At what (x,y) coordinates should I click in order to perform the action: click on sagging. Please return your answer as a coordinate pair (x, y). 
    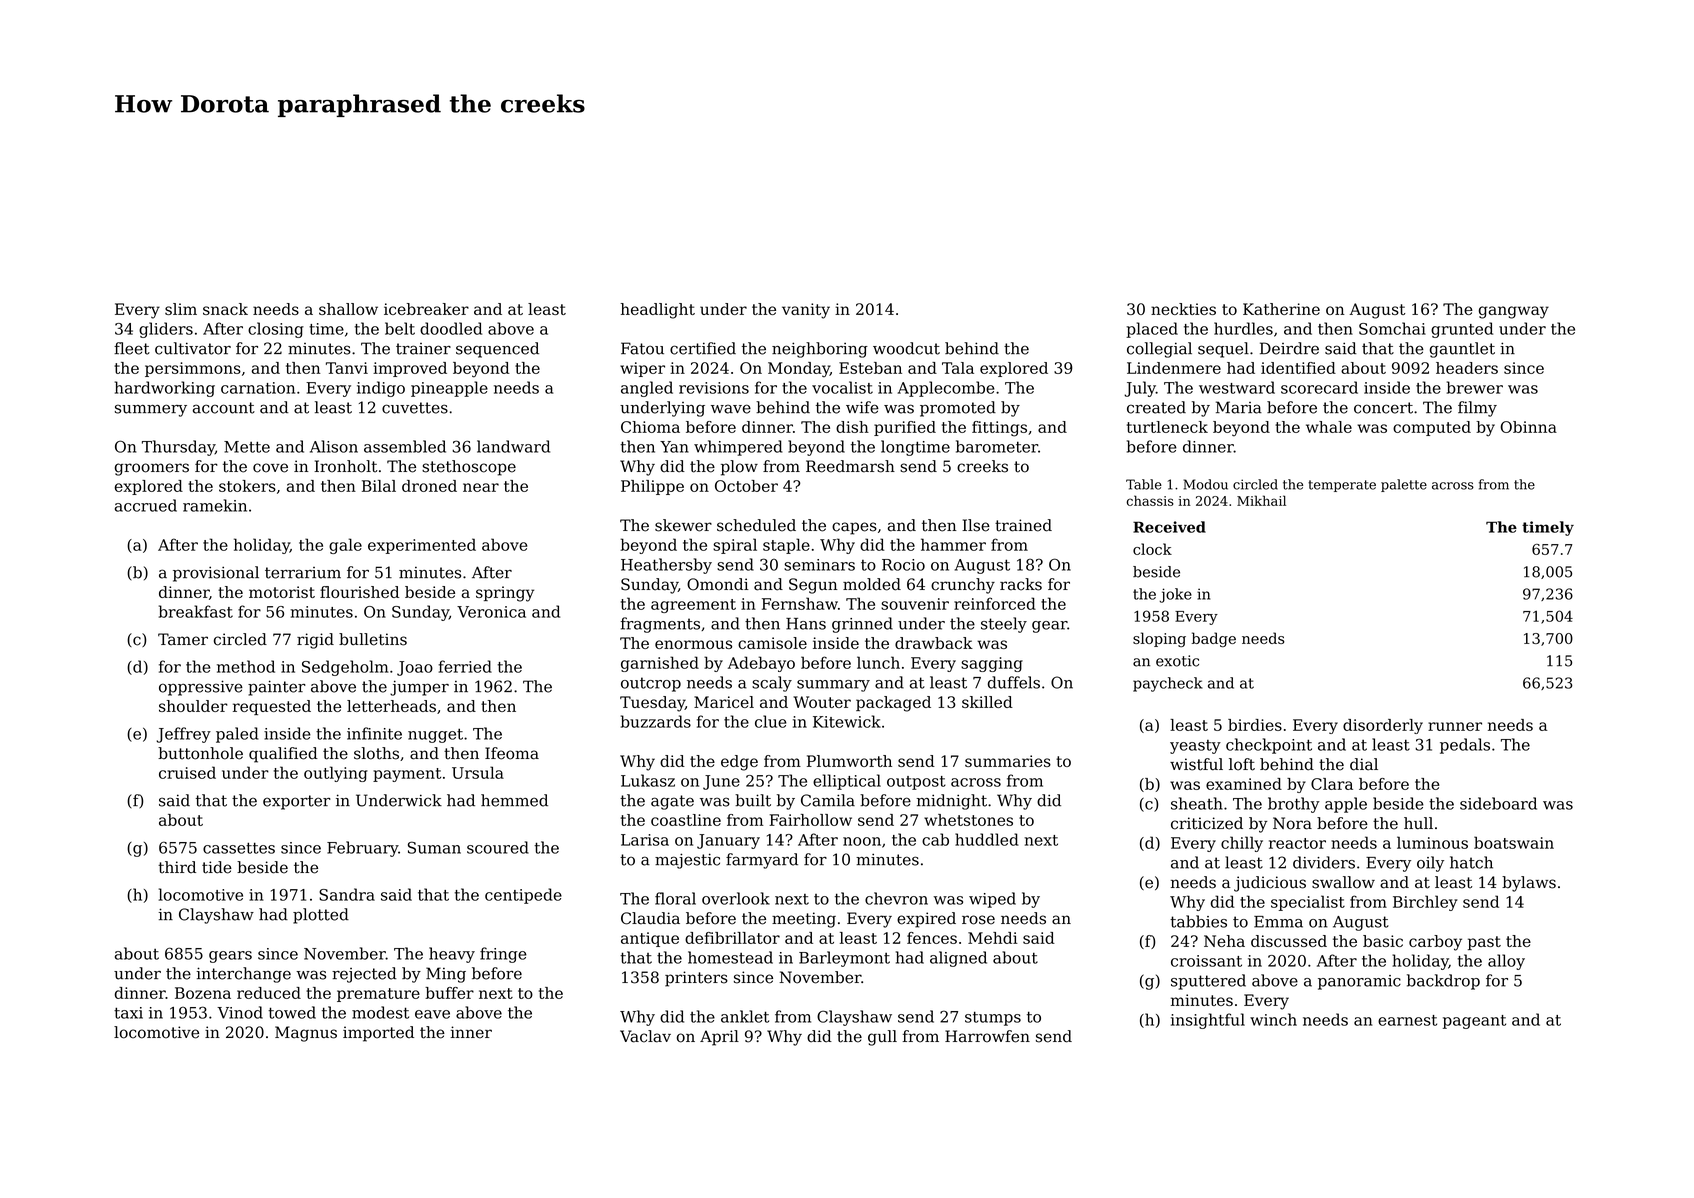
    Looking at the image, I should click on (992, 664).
